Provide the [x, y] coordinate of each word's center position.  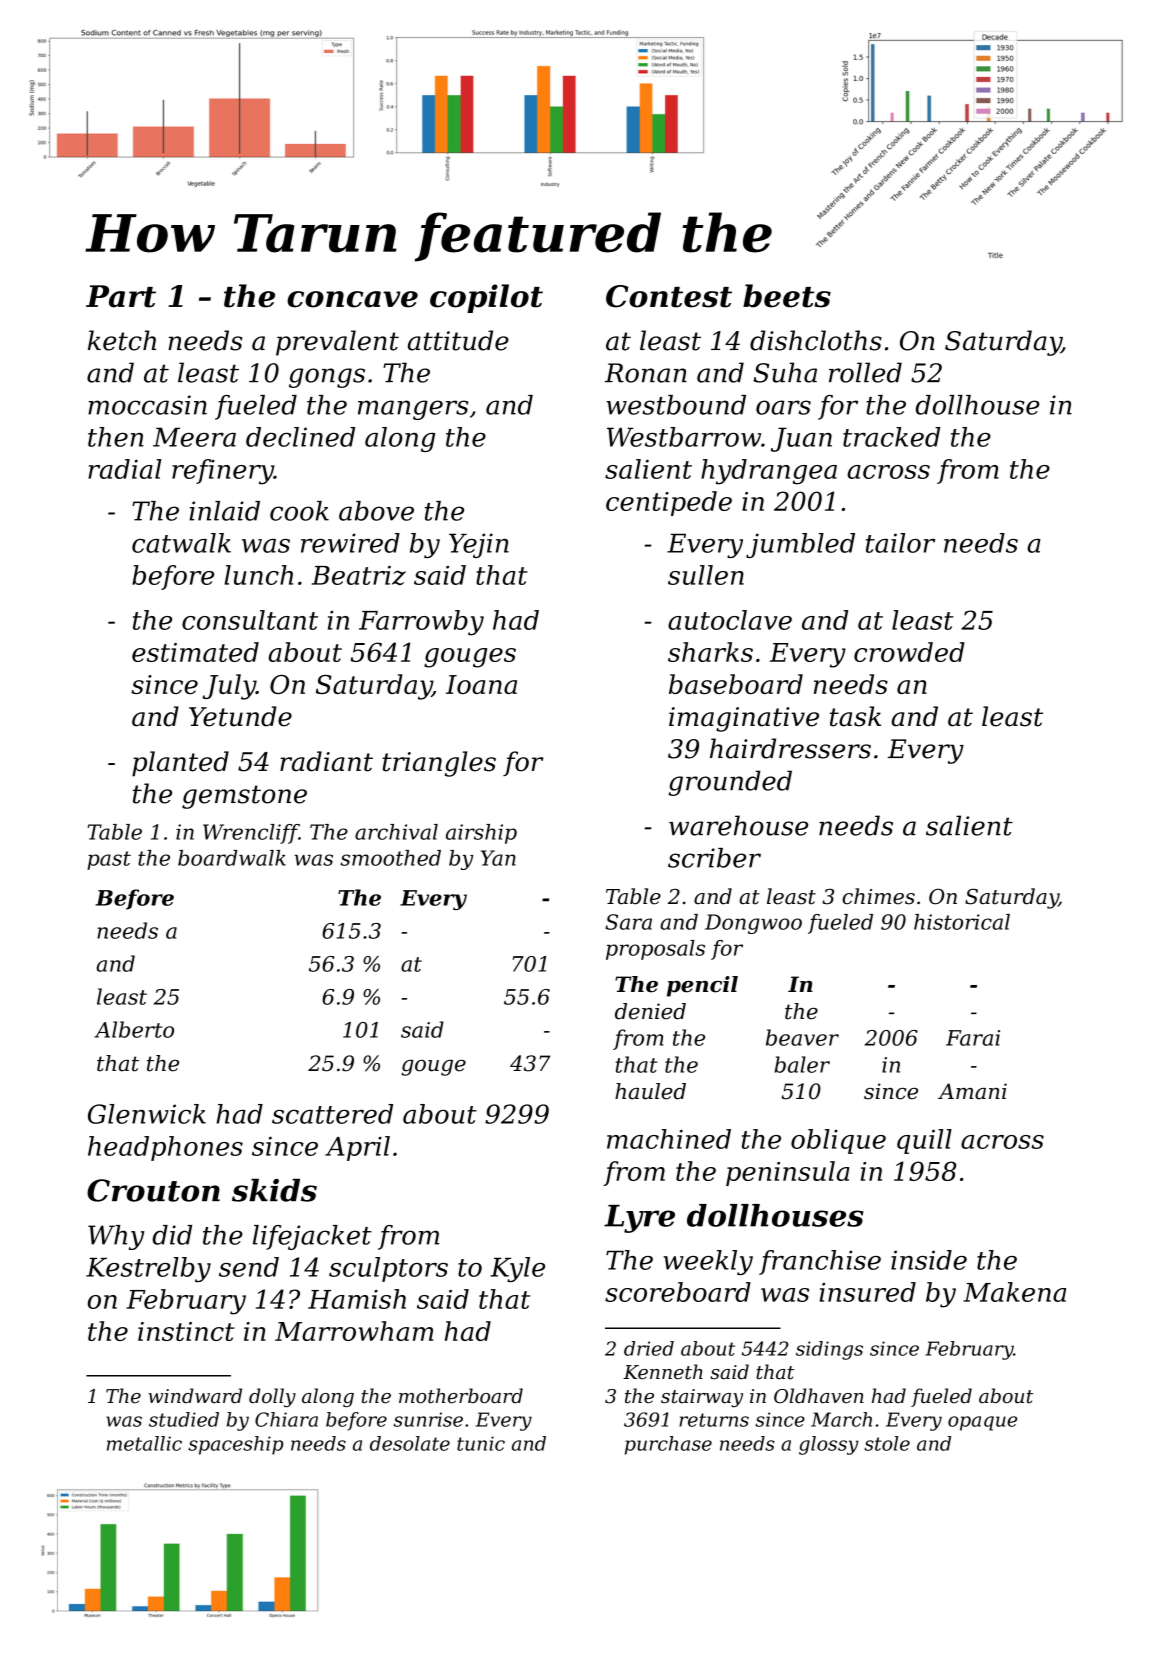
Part [121, 296]
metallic [144, 1443]
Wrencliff [251, 834]
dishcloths [816, 340]
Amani [972, 1091]
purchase [668, 1445]
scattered [332, 1114]
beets [787, 296]
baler [802, 1064]
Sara [628, 922]
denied [650, 1011]
